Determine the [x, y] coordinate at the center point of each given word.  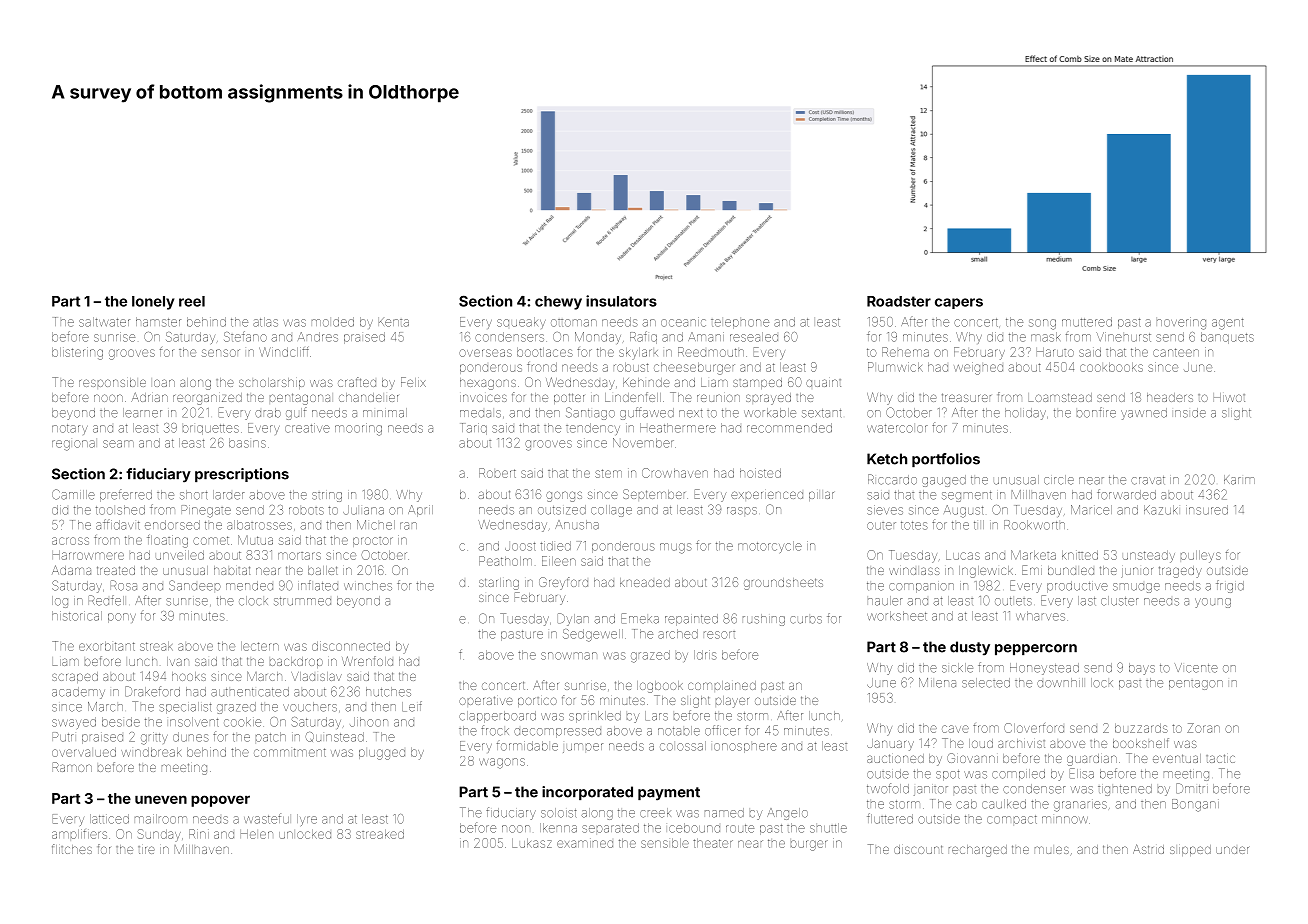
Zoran [1203, 728]
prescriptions [242, 475]
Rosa [123, 585]
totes [914, 525]
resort [719, 635]
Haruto [1055, 352]
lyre [307, 820]
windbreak [151, 752]
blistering [77, 353]
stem [608, 473]
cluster [1120, 601]
